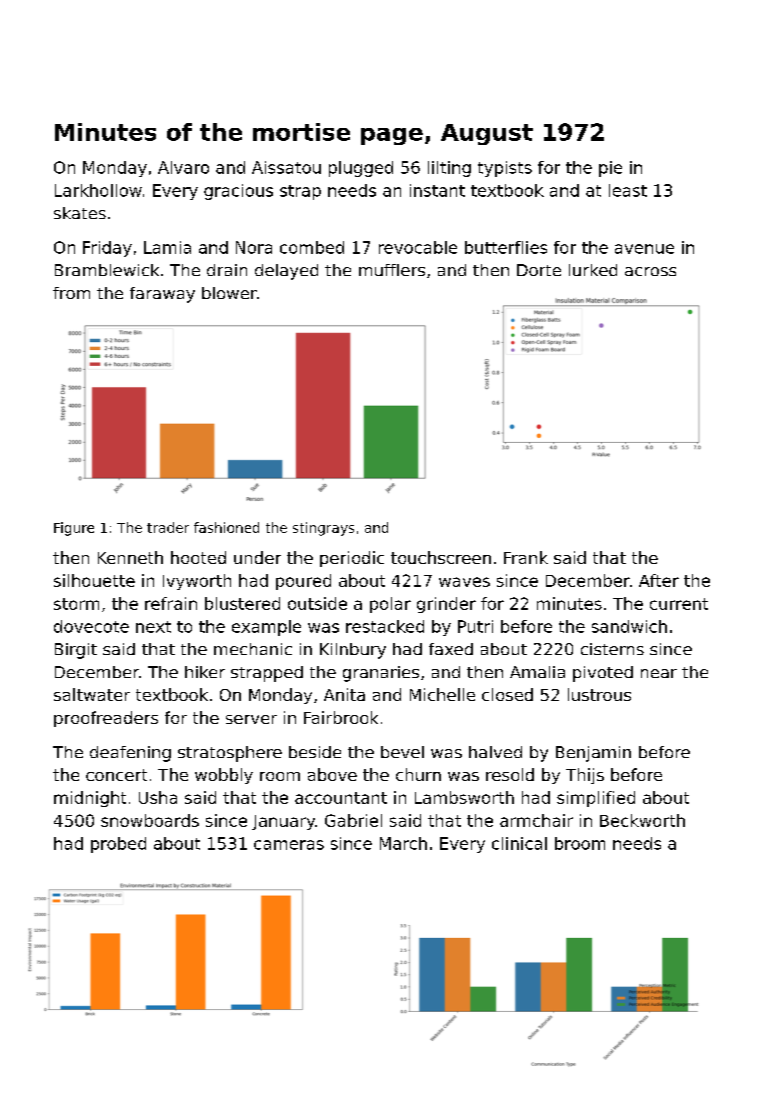 The image size is (772, 1095). I want to click on typists, so click(505, 169).
